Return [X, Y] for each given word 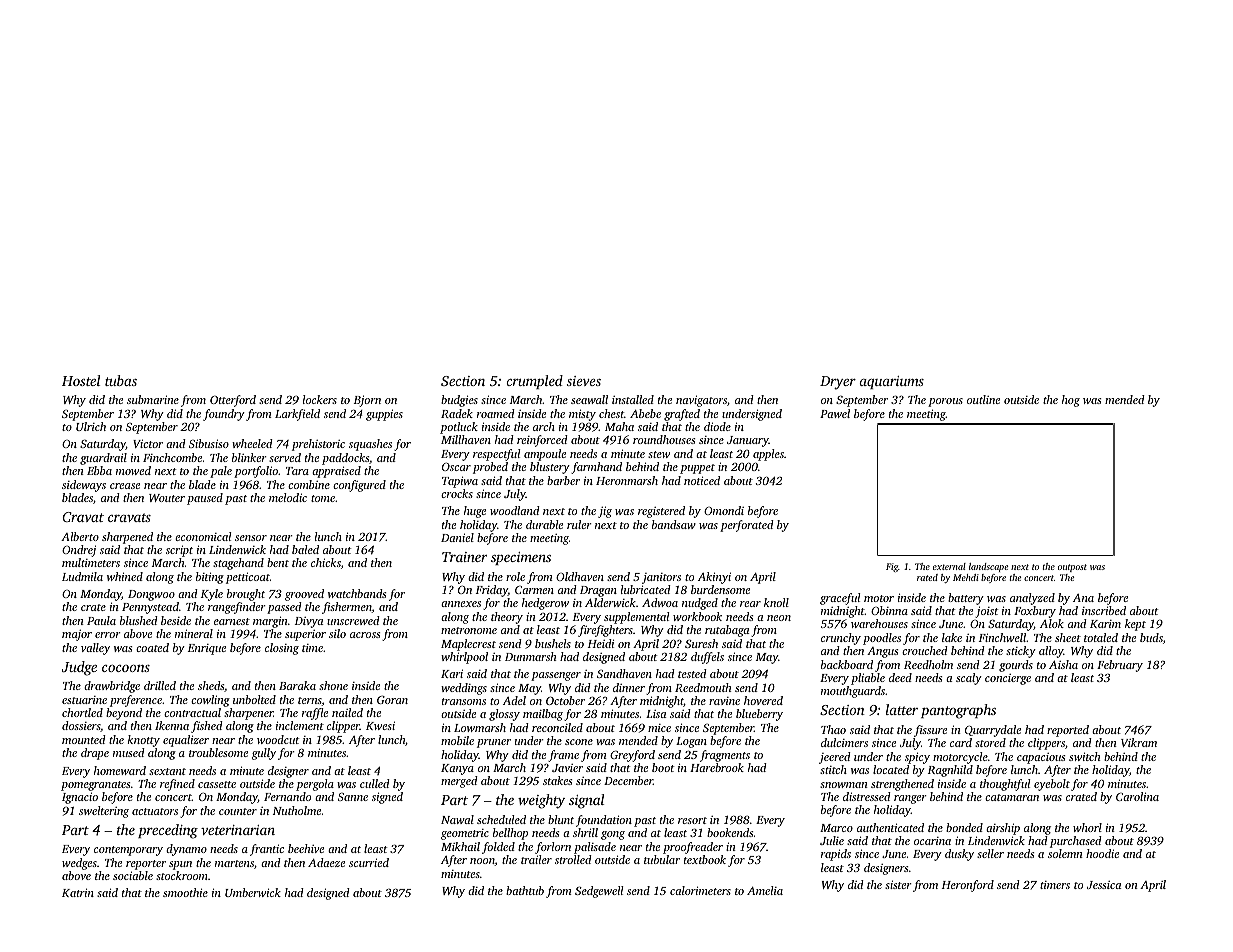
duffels [707, 658]
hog [1071, 401]
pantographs [958, 711]
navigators [701, 401]
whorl [1087, 827]
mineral [194, 633]
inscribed [1104, 610]
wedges [79, 864]
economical [203, 536]
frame [563, 756]
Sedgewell [599, 892]
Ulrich [91, 426]
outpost [1072, 568]
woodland [515, 510]
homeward [120, 770]
